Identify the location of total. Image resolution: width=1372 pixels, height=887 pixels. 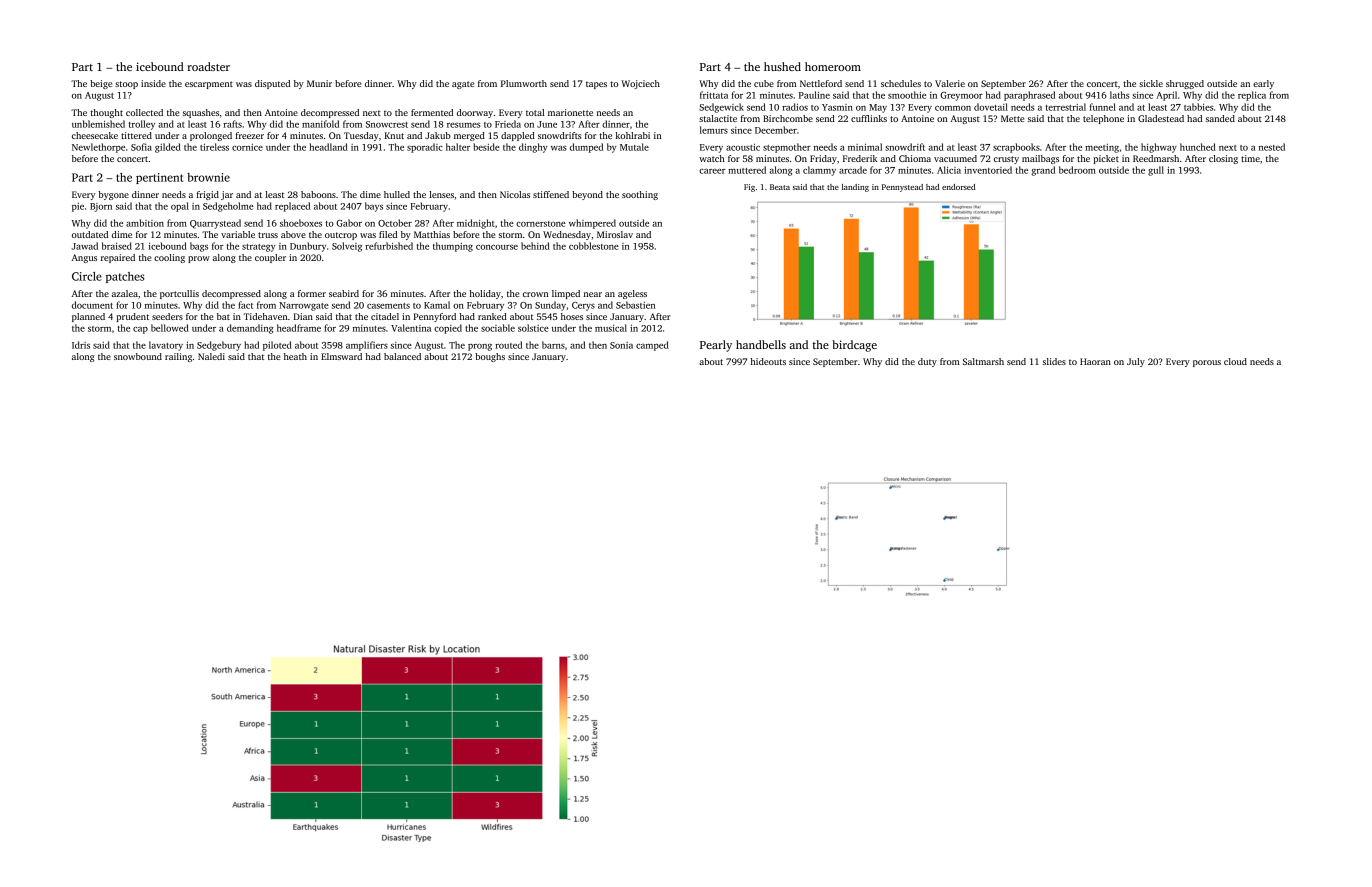
(535, 112).
